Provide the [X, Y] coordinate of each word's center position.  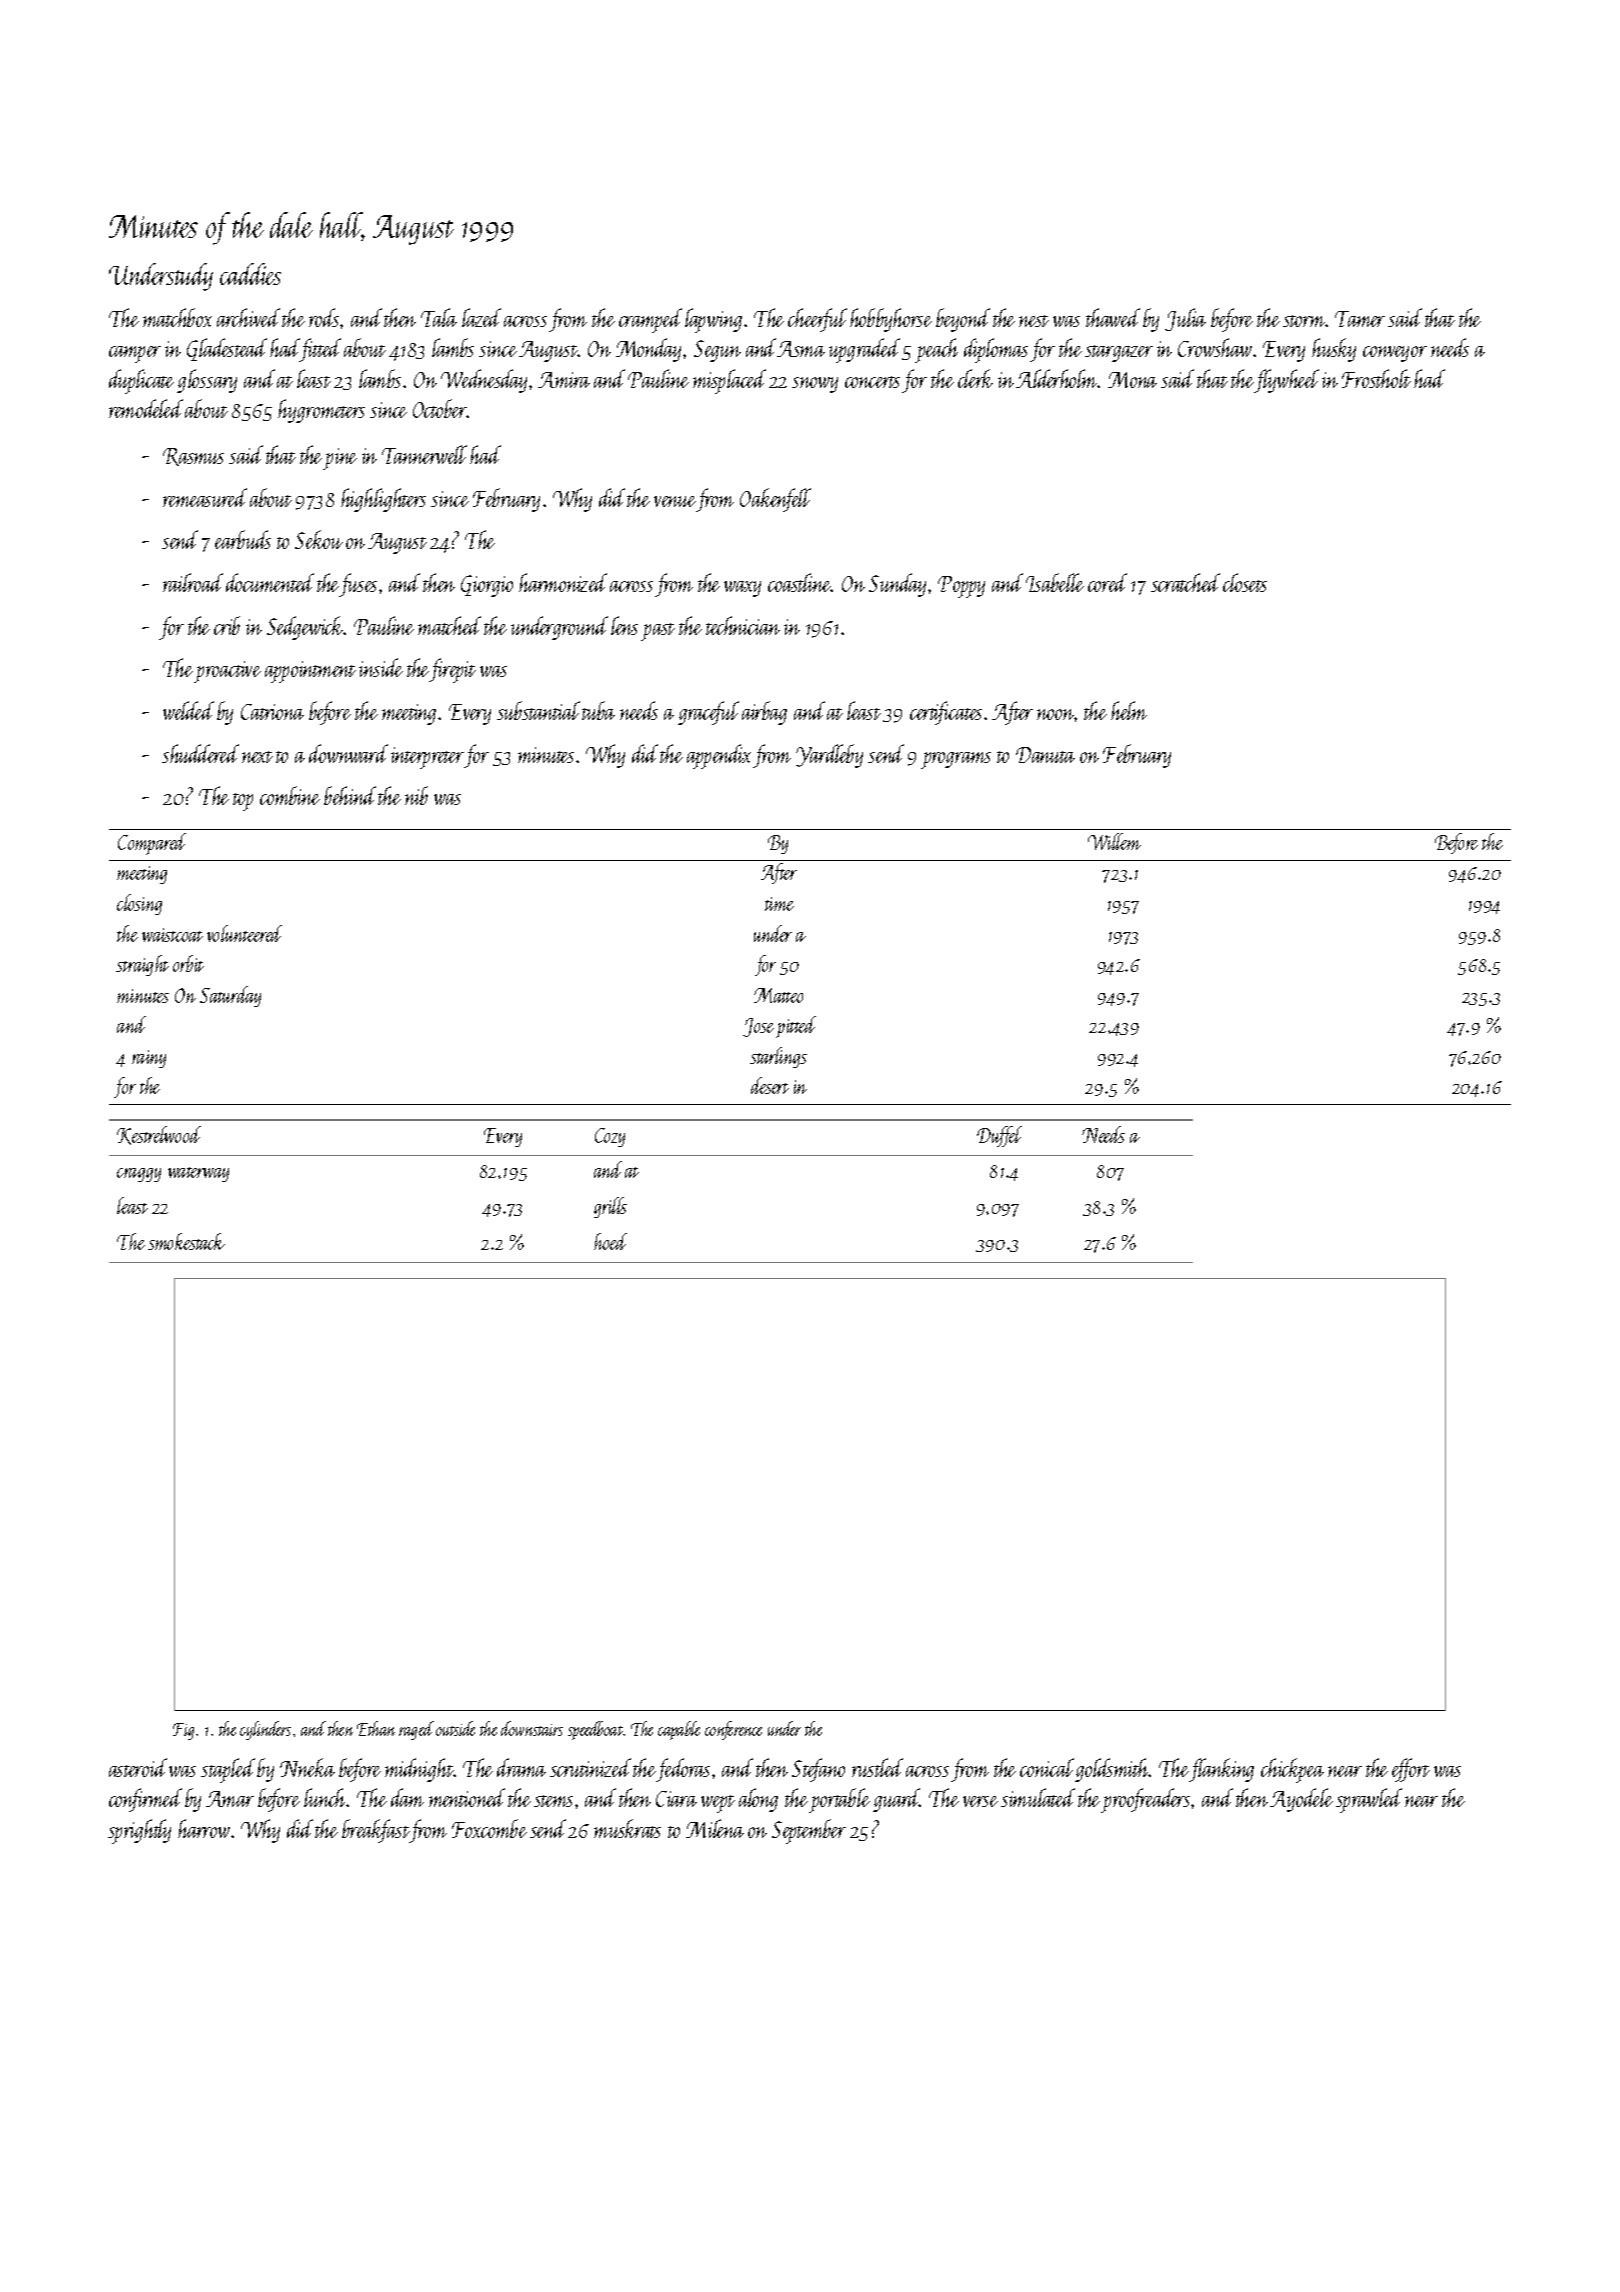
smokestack [186, 1241]
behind [350, 795]
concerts [872, 382]
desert [770, 1085]
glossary [207, 381]
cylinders [265, 1730]
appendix [719, 756]
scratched [1185, 582]
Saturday [230, 996]
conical [1047, 1767]
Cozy [610, 1137]
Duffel [999, 1136]
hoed [610, 1241]
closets [1245, 582]
